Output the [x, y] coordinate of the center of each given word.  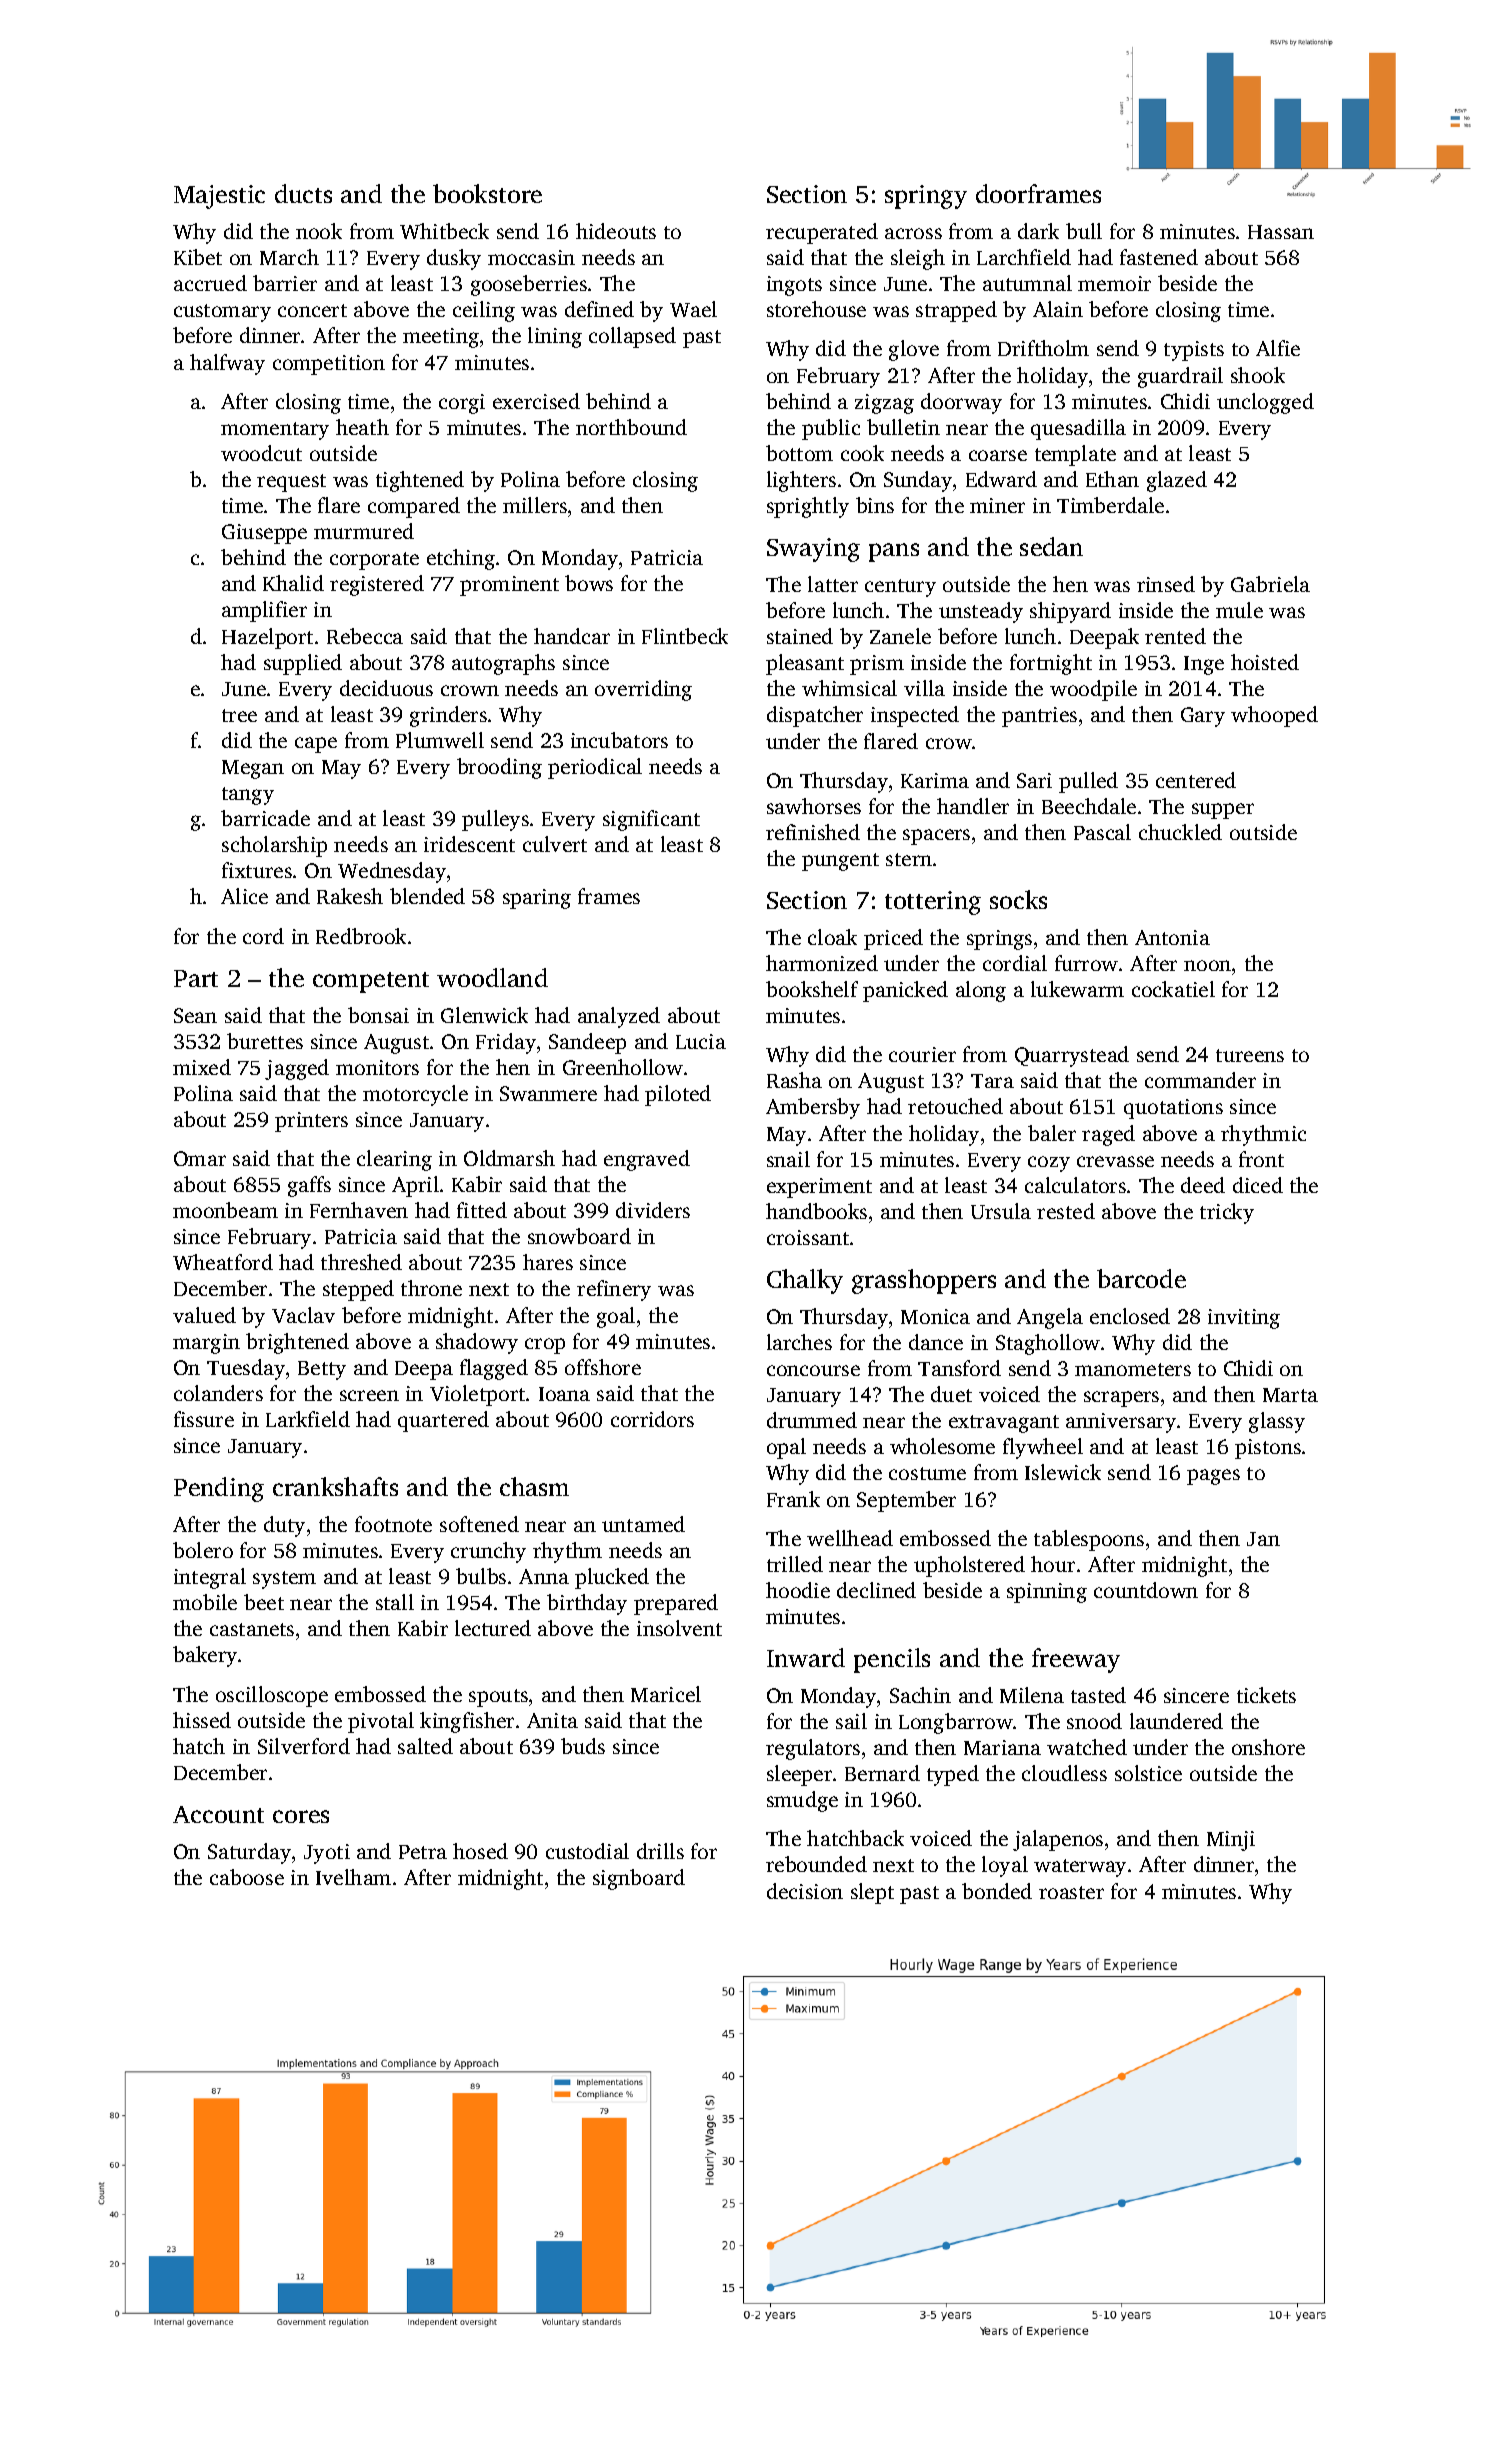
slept [872, 1893]
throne [431, 1288]
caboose [247, 1877]
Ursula [1001, 1211]
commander [1200, 1080]
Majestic [219, 197]
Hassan [1281, 232]
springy [926, 197]
